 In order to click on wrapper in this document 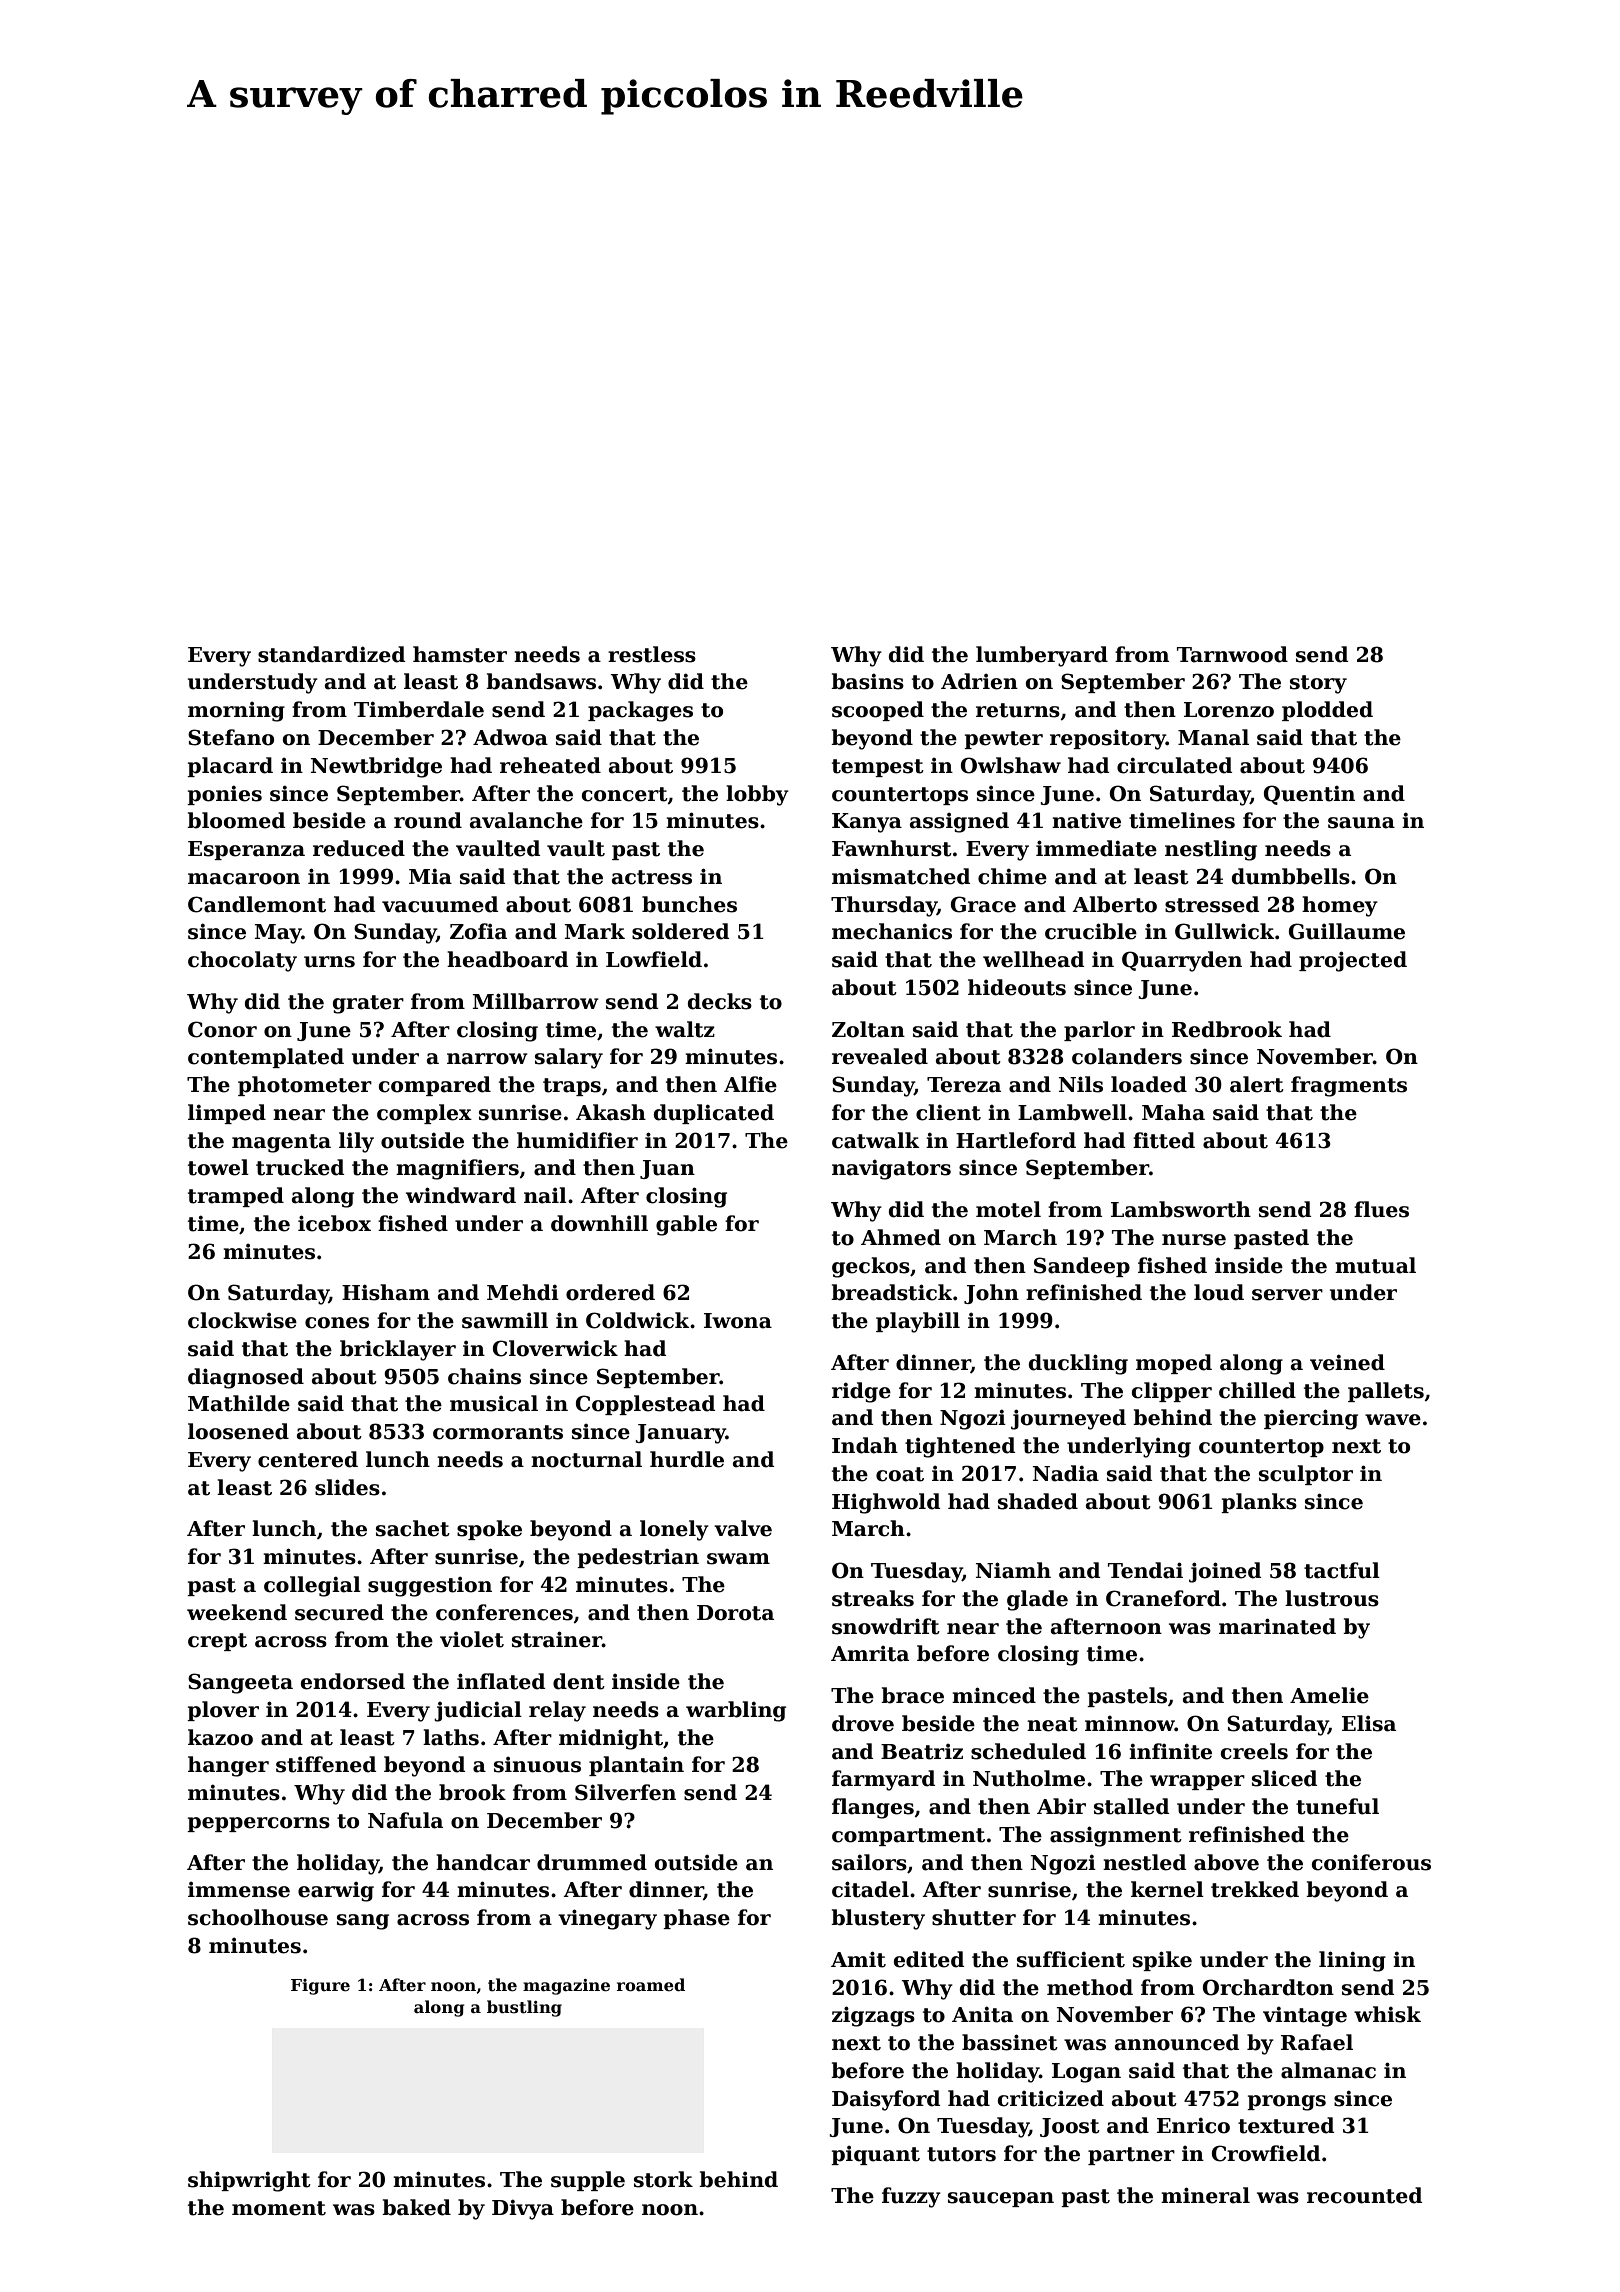, I will do `click(1197, 1782)`.
